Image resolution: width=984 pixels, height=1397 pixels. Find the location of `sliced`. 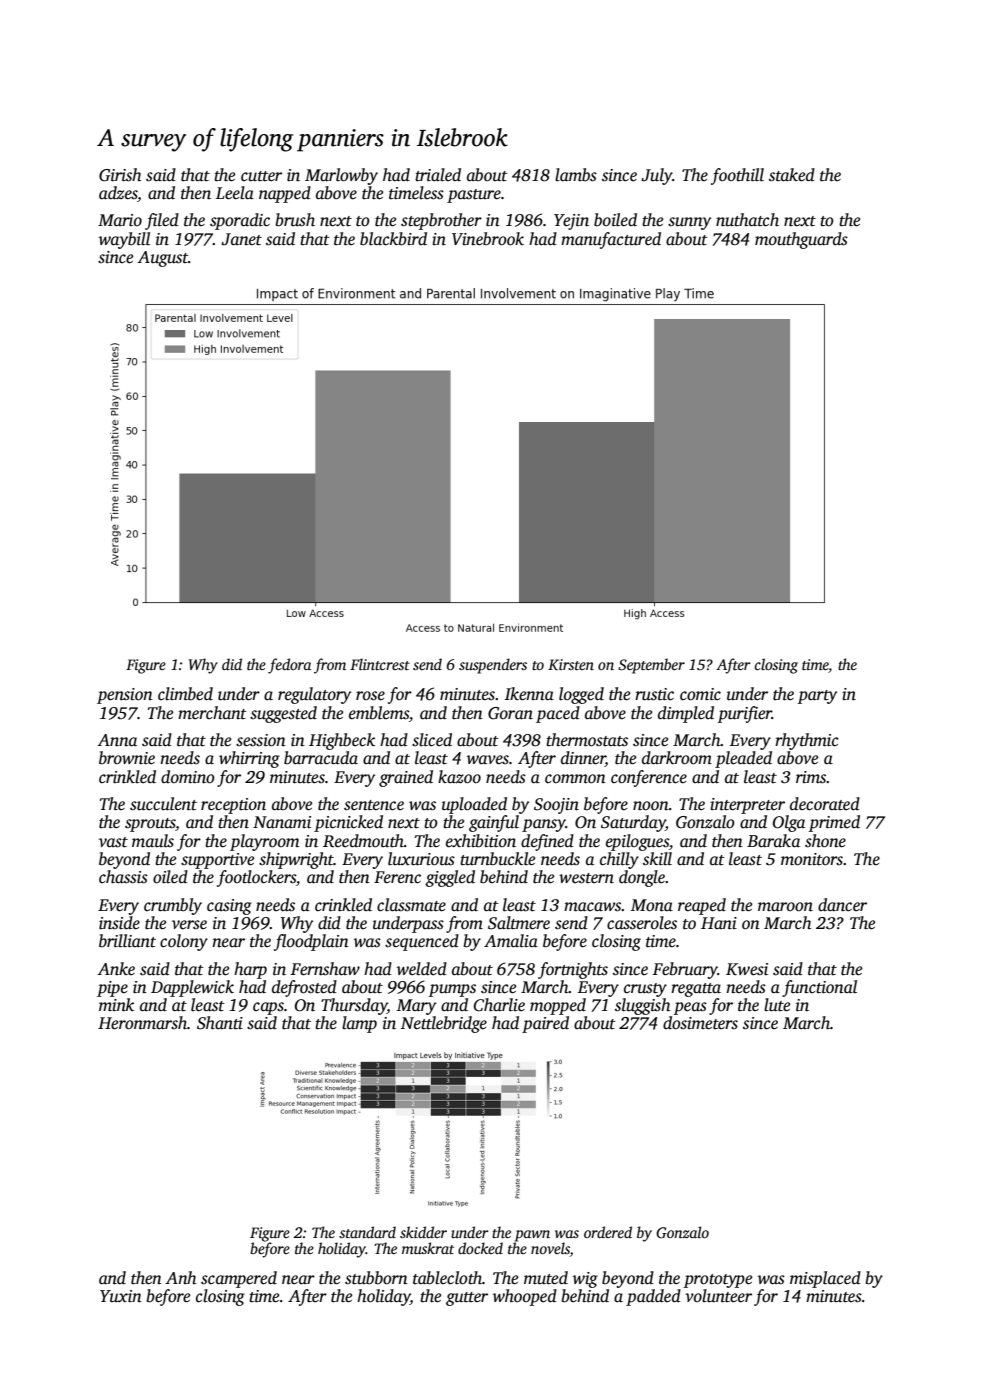

sliced is located at coordinates (432, 740).
